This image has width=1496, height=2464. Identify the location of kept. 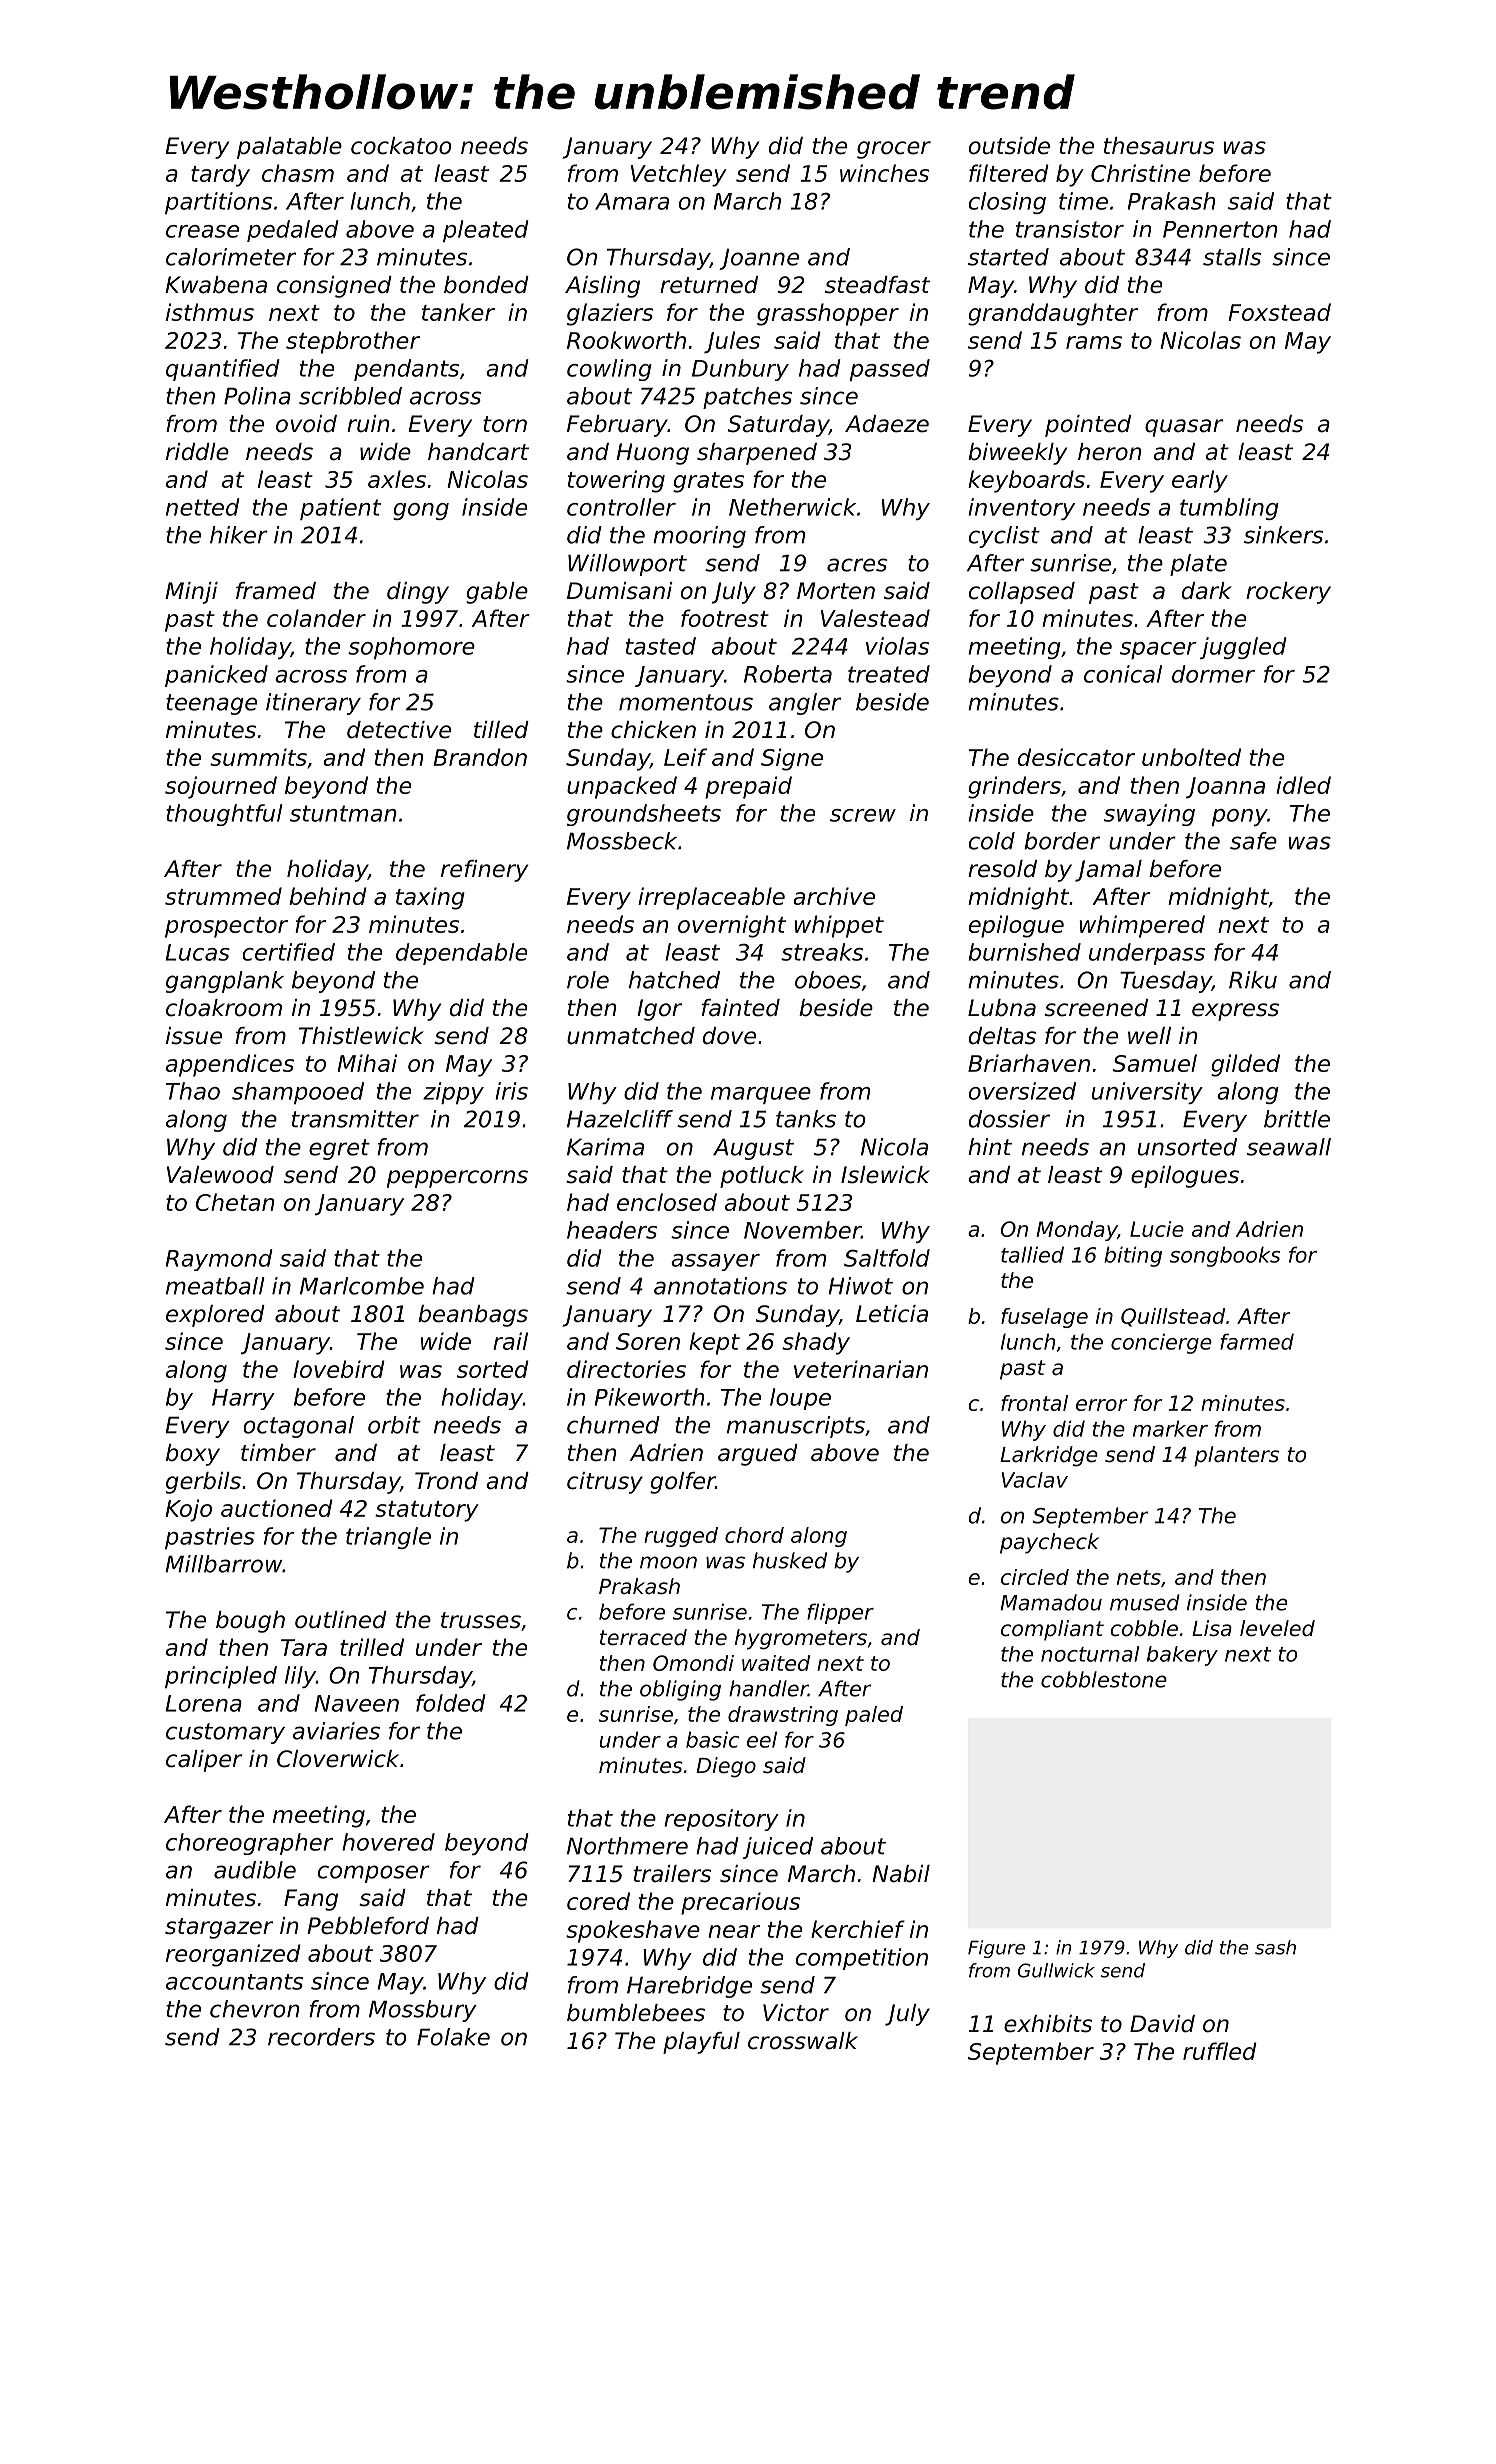
(714, 1343).
